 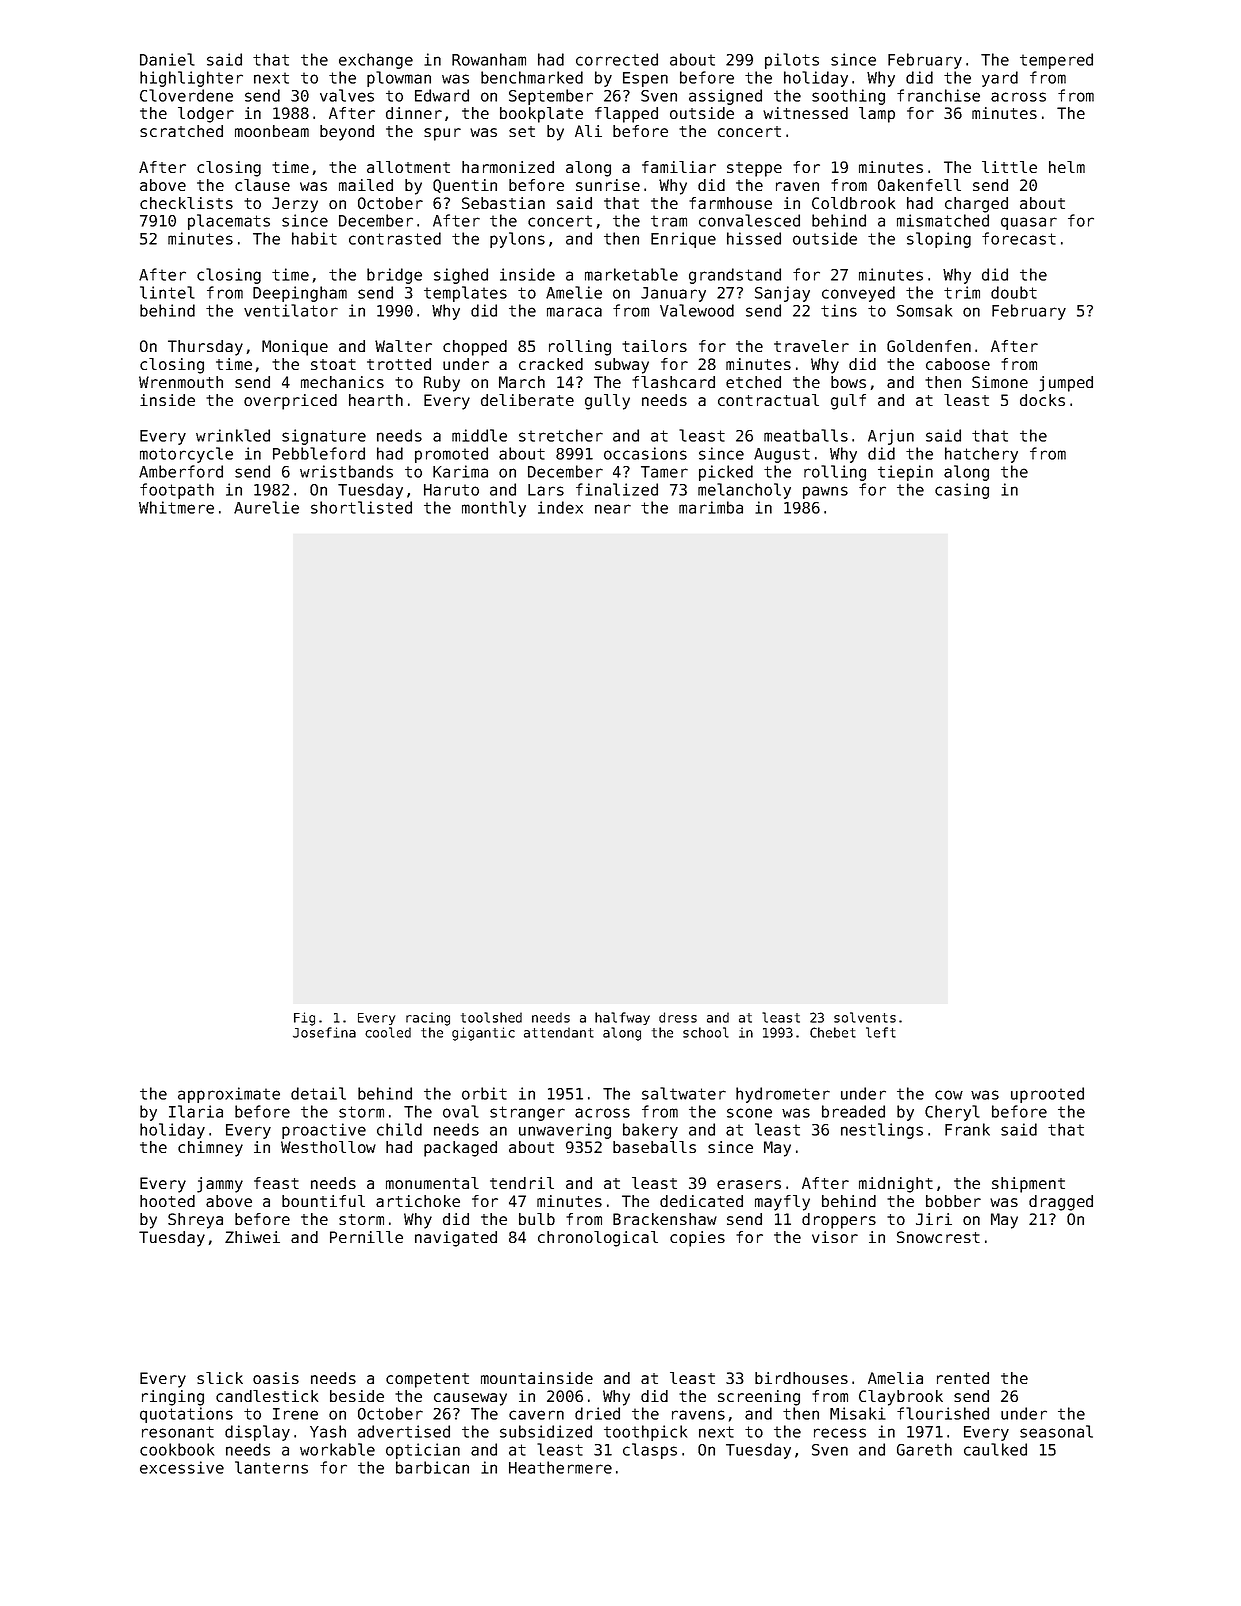 What do you see at coordinates (848, 97) in the page?
I see `soothing` at bounding box center [848, 97].
